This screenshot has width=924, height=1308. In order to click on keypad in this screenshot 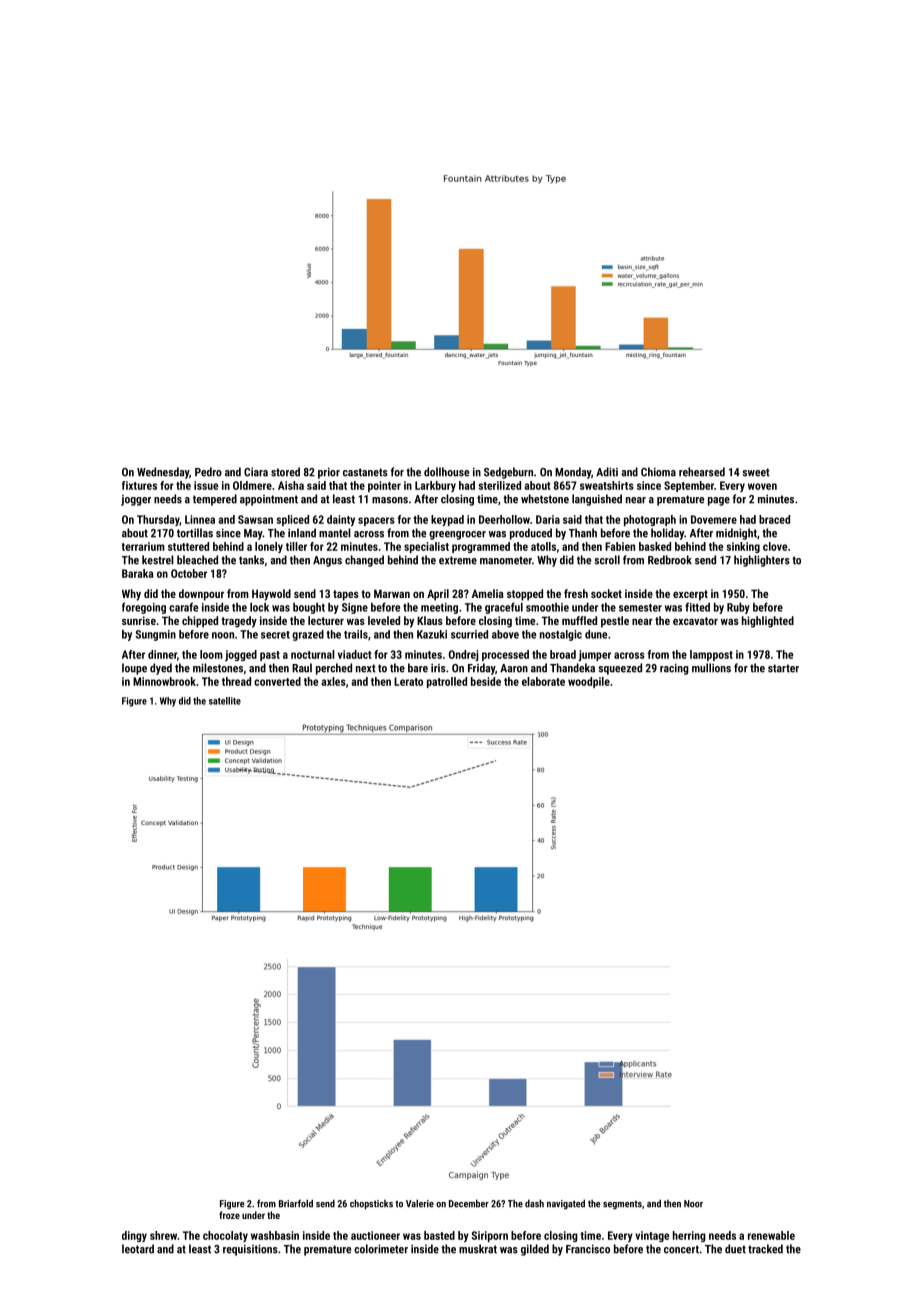, I will do `click(447, 520)`.
